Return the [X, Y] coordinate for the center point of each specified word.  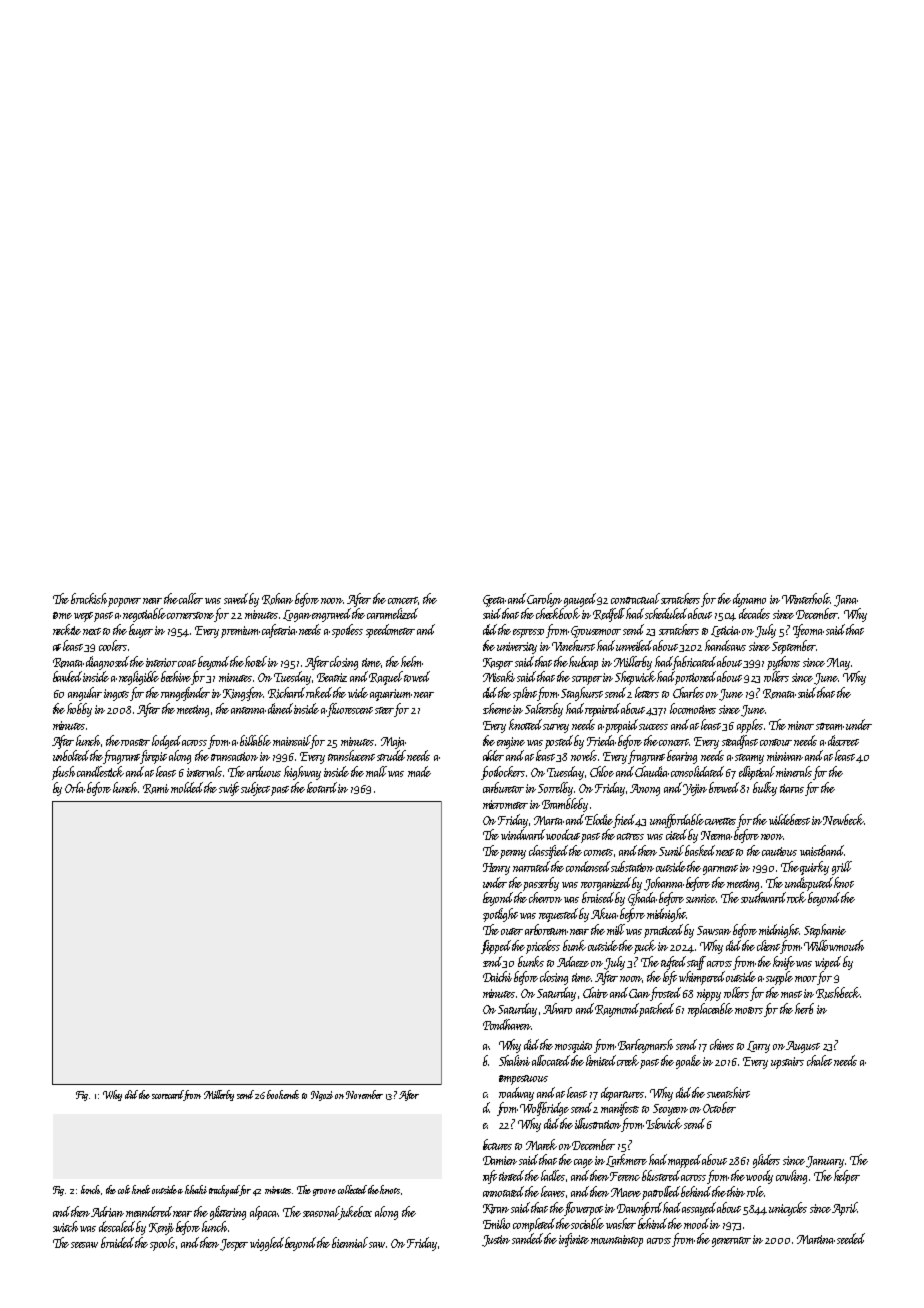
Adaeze [573, 961]
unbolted [71, 755]
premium [240, 632]
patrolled [662, 1193]
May [838, 664]
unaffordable [677, 821]
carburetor [503, 787]
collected [352, 1189]
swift [229, 789]
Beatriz [332, 677]
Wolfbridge [544, 1109]
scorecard [168, 1095]
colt [124, 1189]
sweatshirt [728, 1092]
